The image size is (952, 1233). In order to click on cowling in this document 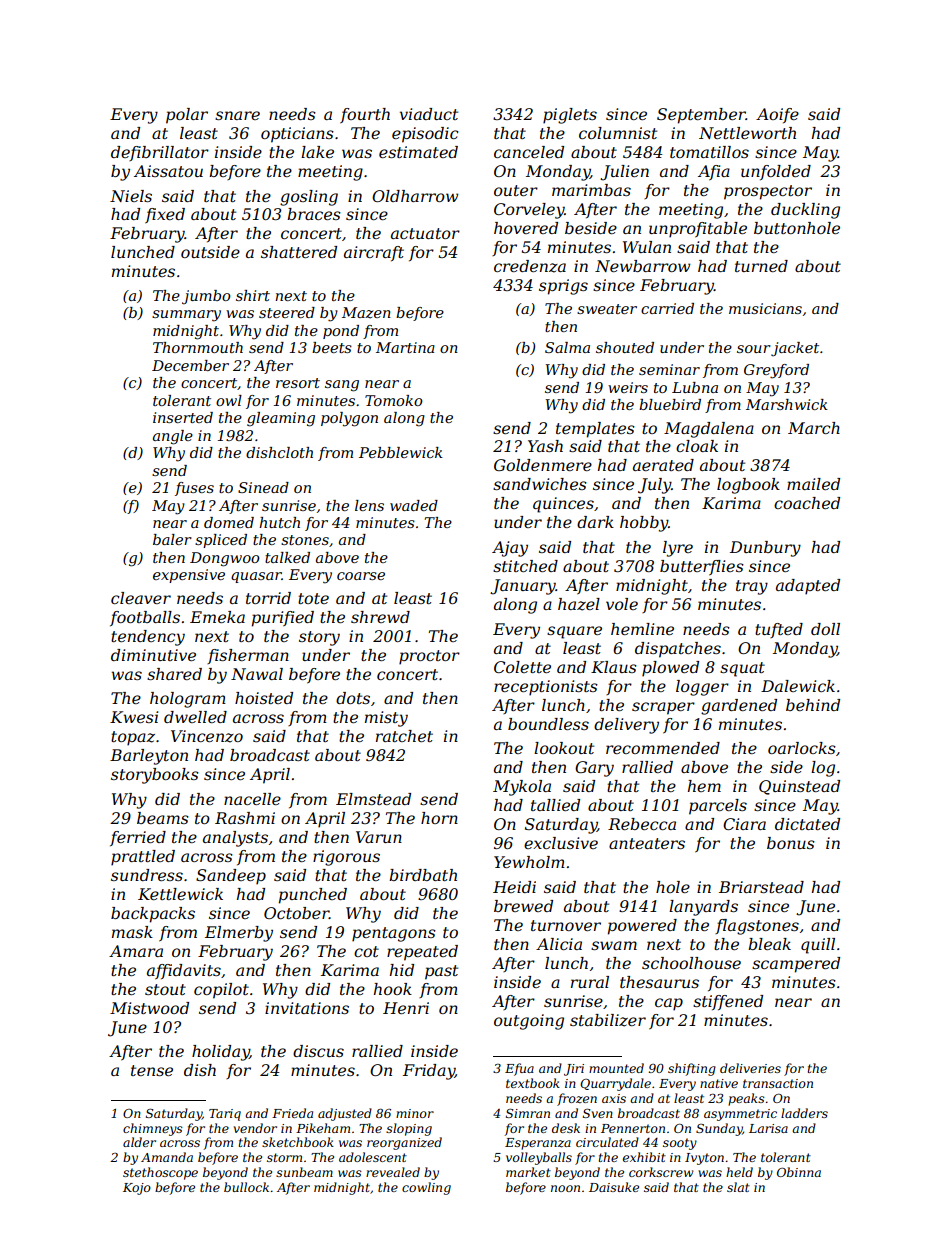, I will do `click(426, 1188)`.
